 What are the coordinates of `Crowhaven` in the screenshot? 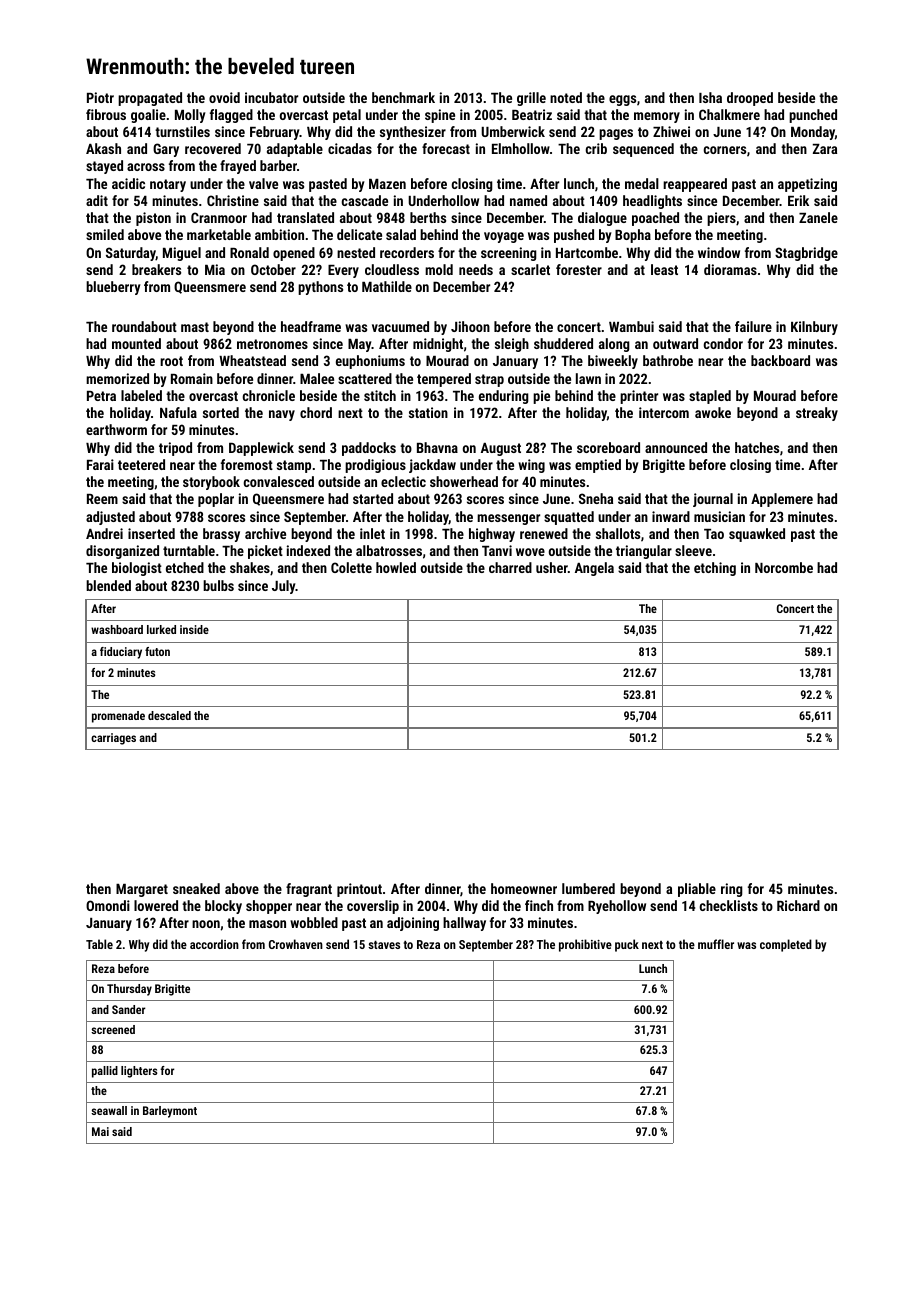 It's located at (296, 944).
